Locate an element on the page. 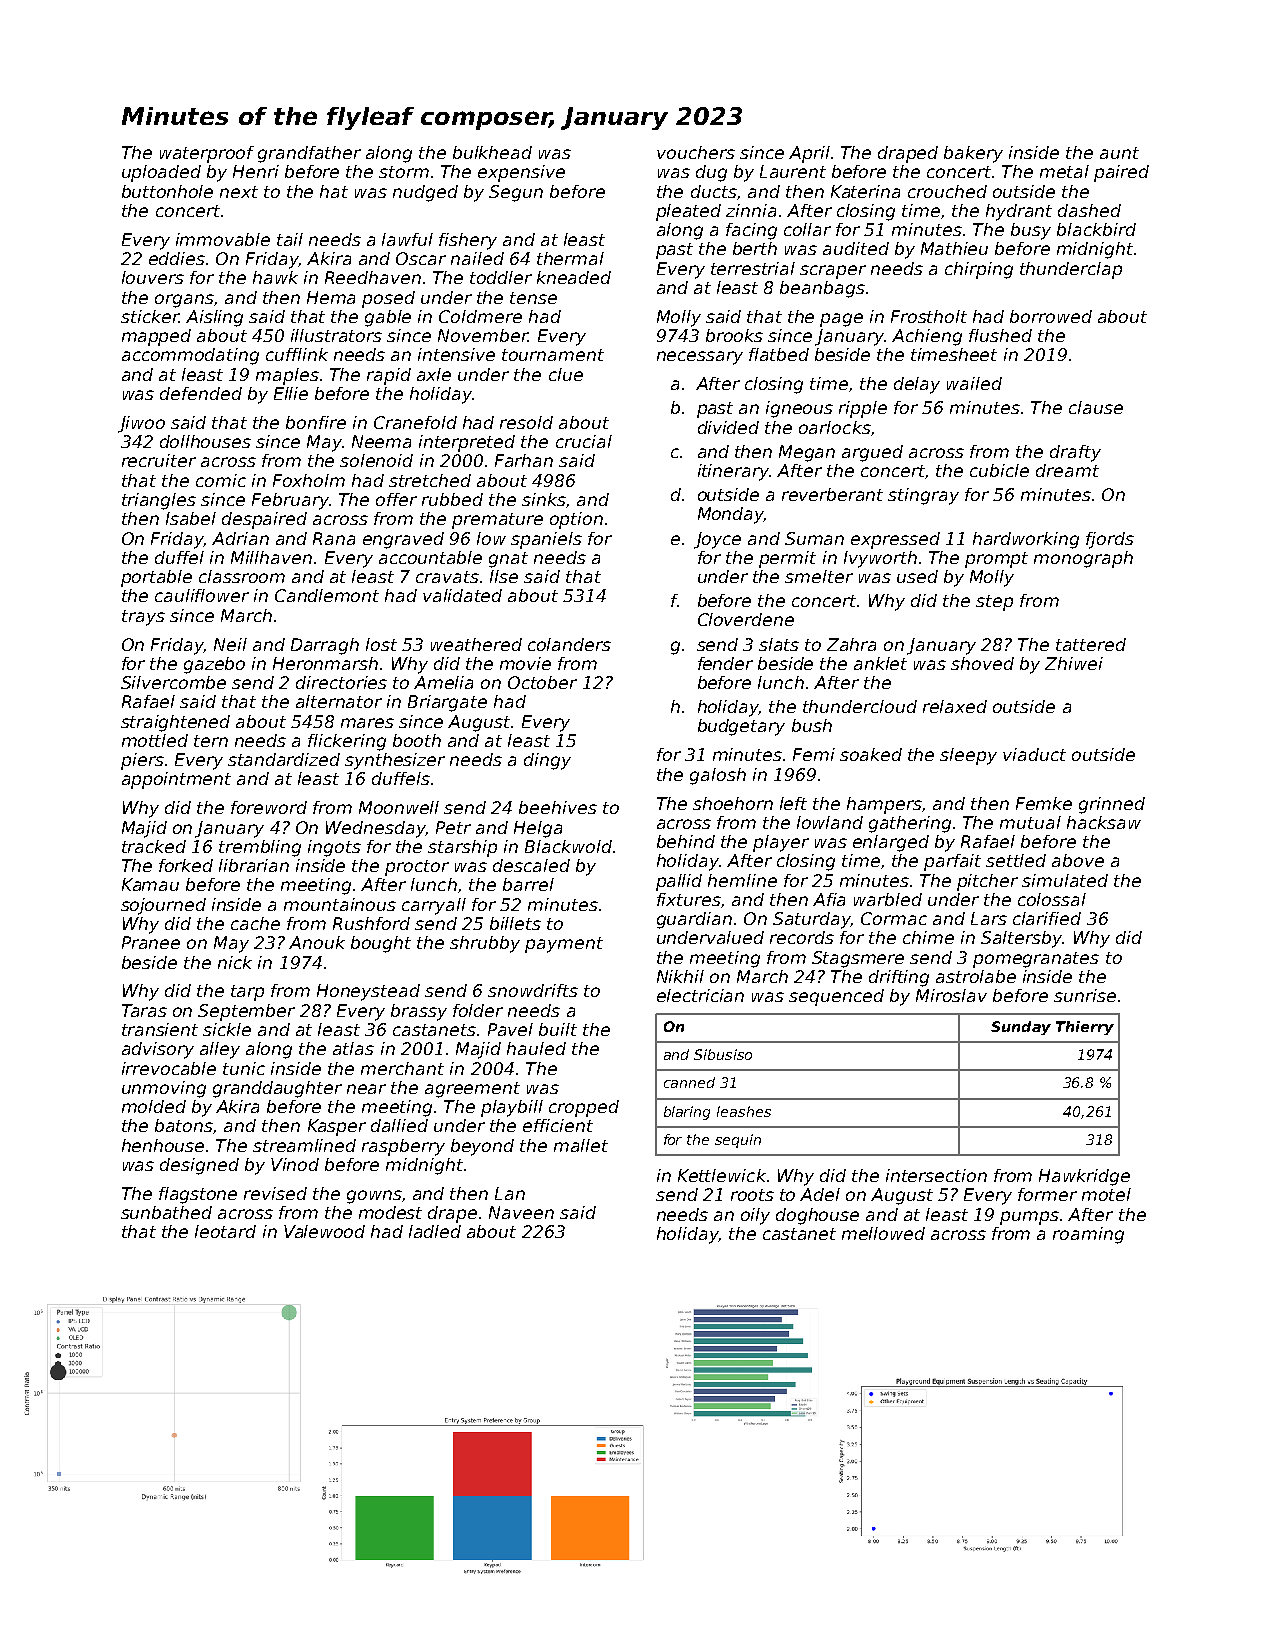 The height and width of the document is (1652, 1277). bakery is located at coordinates (973, 154).
